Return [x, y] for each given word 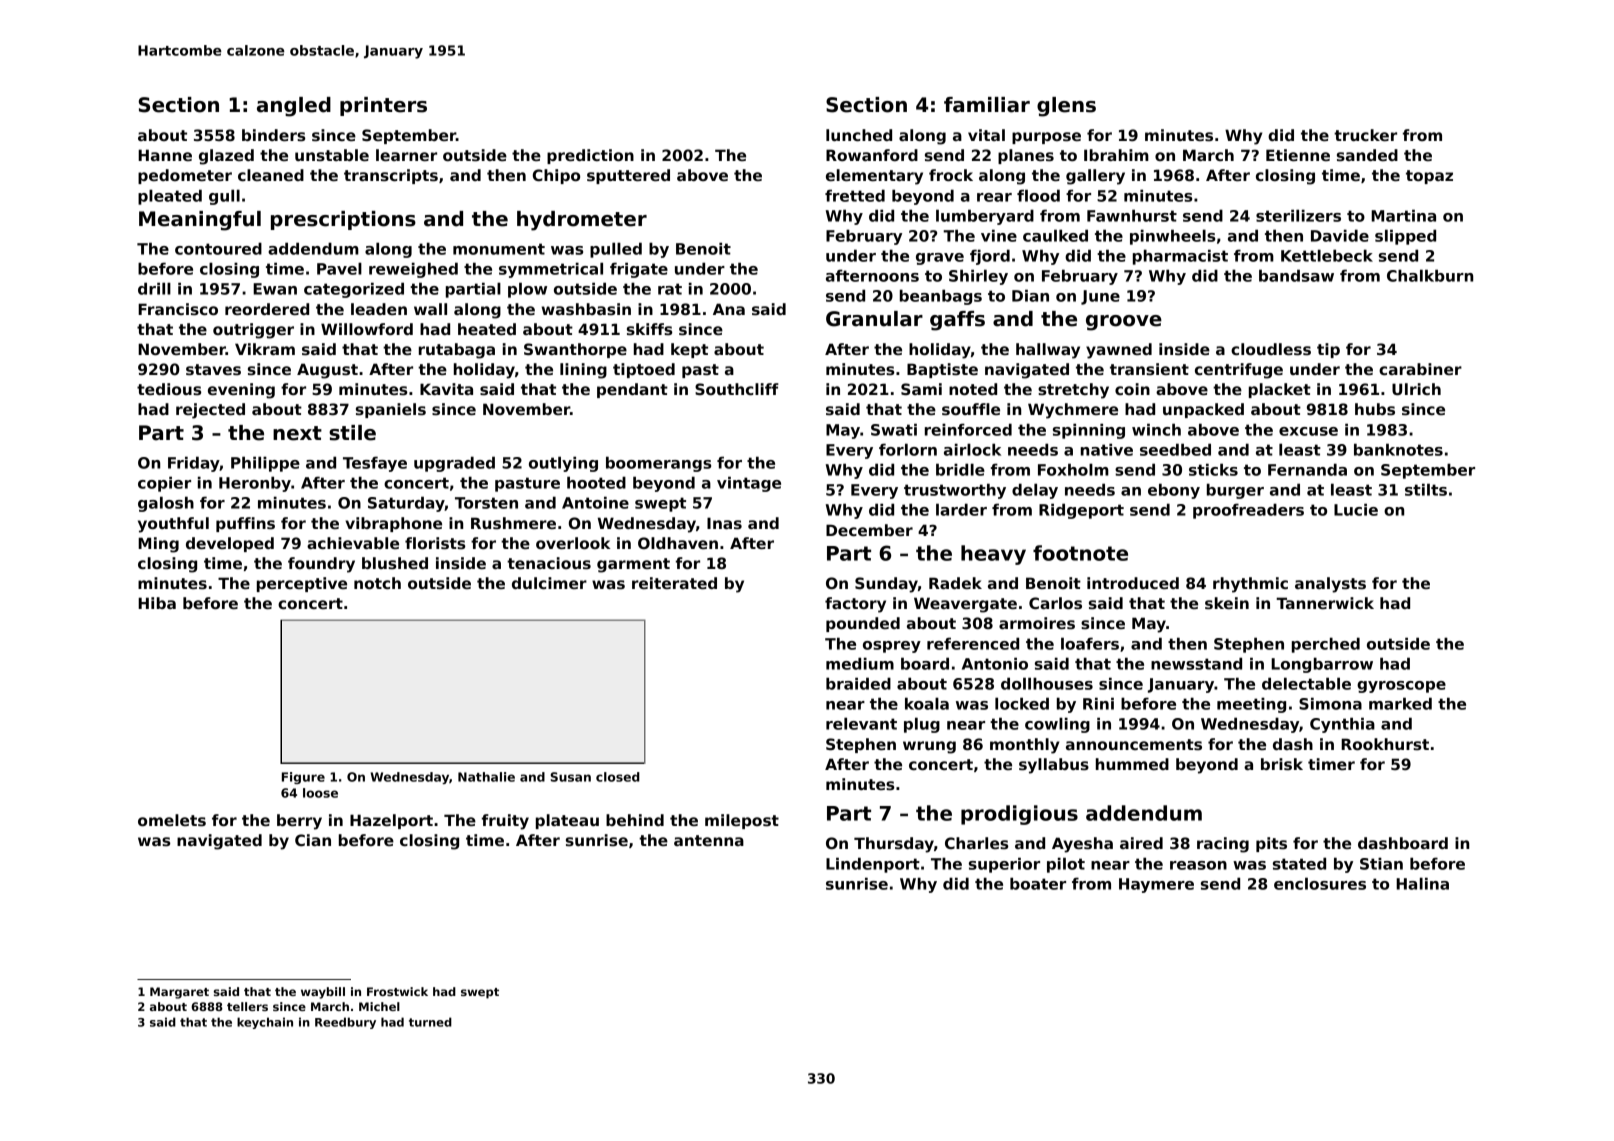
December [869, 530]
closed [618, 777]
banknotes [1398, 449]
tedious [169, 389]
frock [951, 175]
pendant [632, 390]
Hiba [157, 603]
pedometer [185, 176]
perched [1326, 645]
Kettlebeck [1327, 255]
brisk [1282, 764]
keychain [265, 1023]
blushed [395, 563]
